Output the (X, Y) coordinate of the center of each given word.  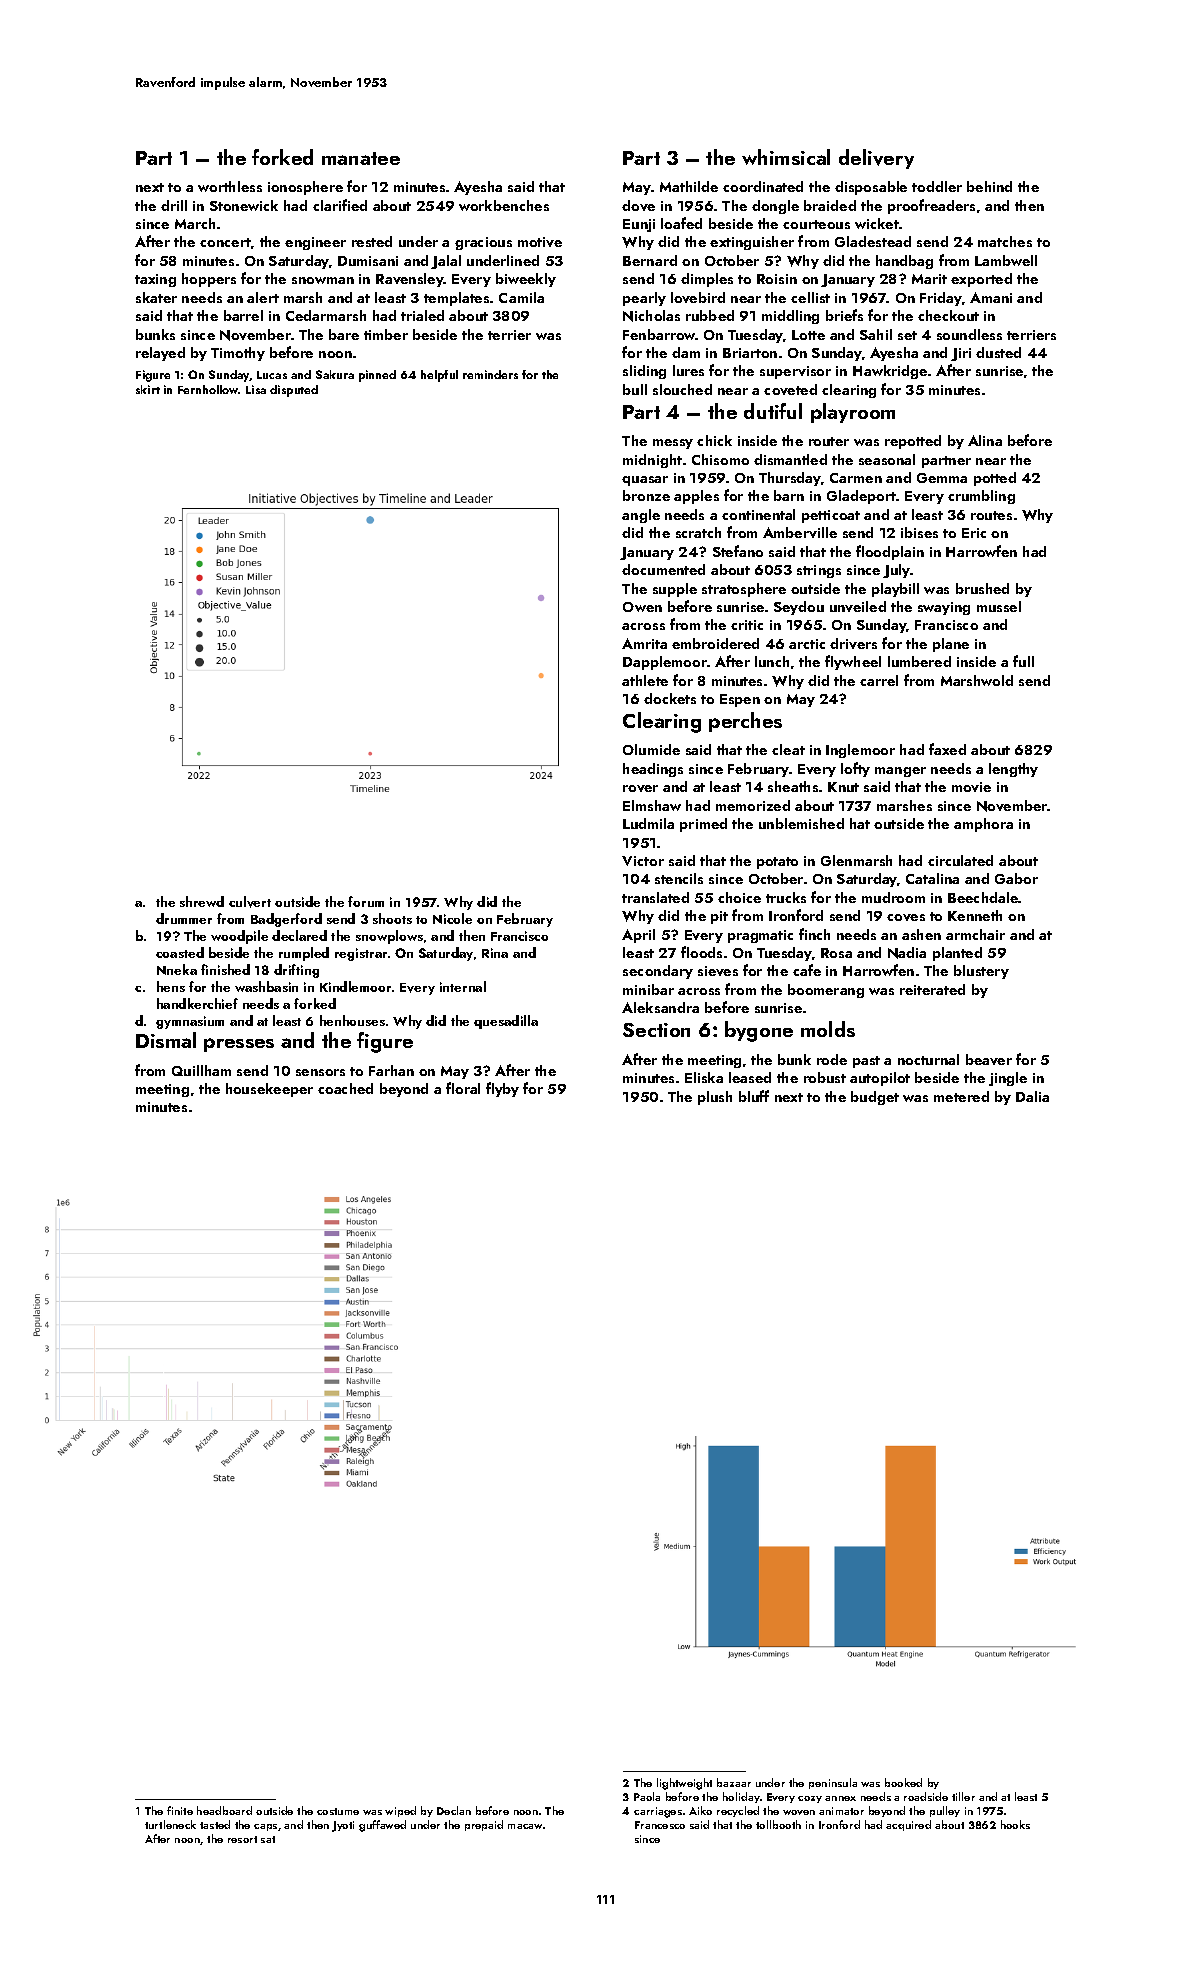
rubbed (710, 315)
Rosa (836, 953)
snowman (323, 280)
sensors (320, 1072)
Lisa (256, 389)
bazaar (734, 1782)
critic (747, 625)
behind (989, 186)
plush (715, 1098)
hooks (1015, 1824)
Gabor (1016, 878)
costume (338, 1811)
